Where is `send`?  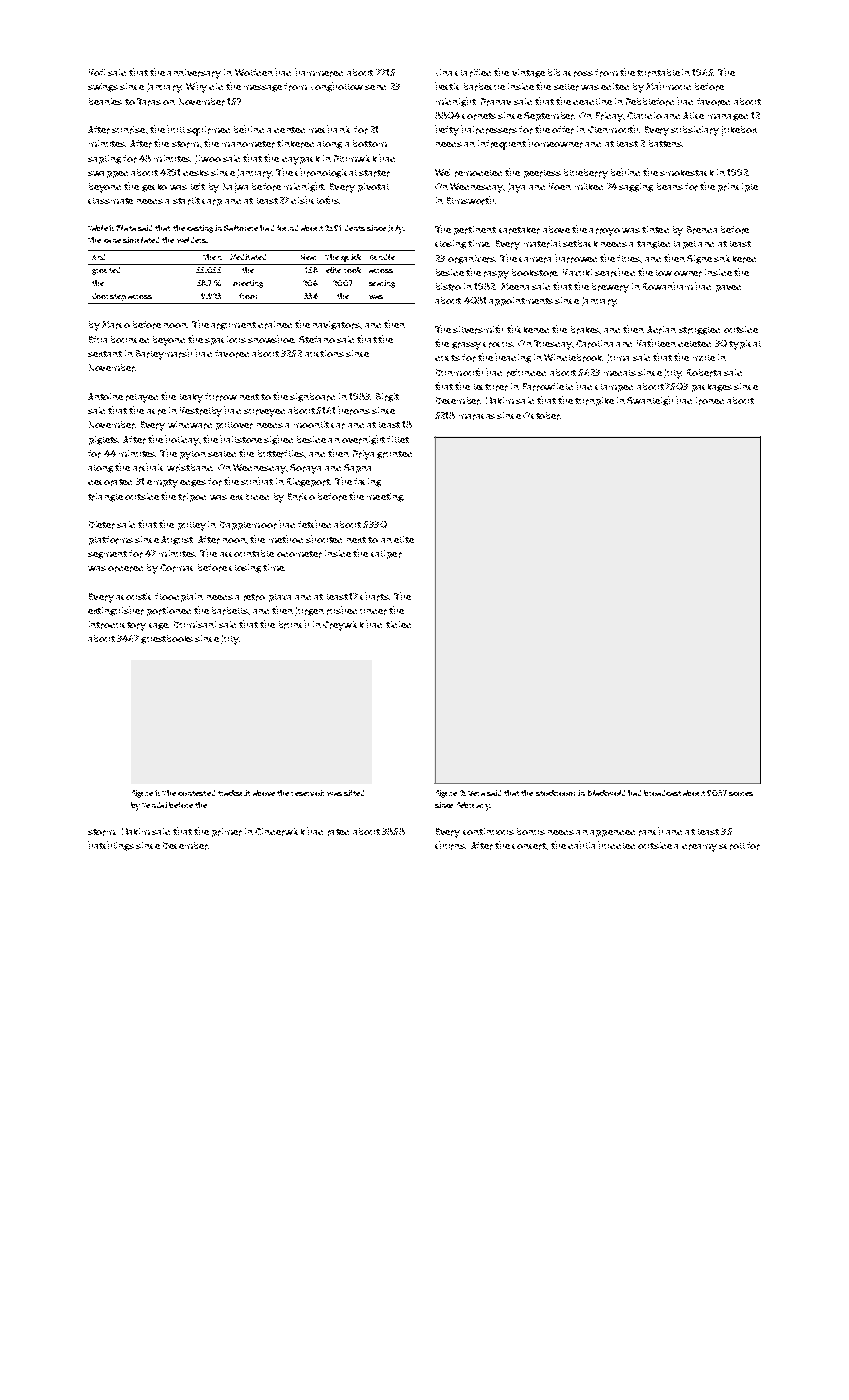 send is located at coordinates (375, 87).
